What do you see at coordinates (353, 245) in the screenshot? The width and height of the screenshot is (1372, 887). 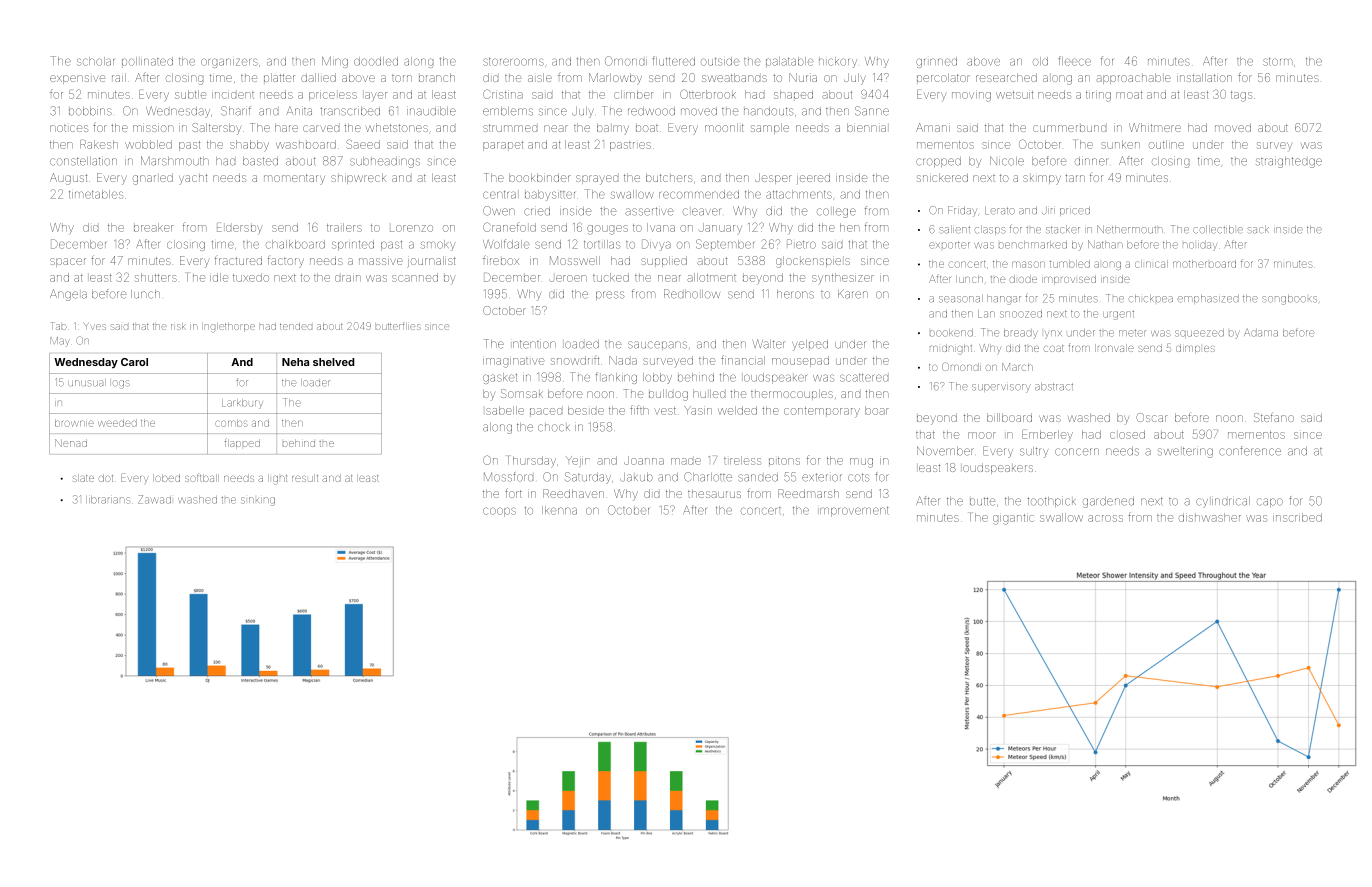 I see `sprinted` at bounding box center [353, 245].
